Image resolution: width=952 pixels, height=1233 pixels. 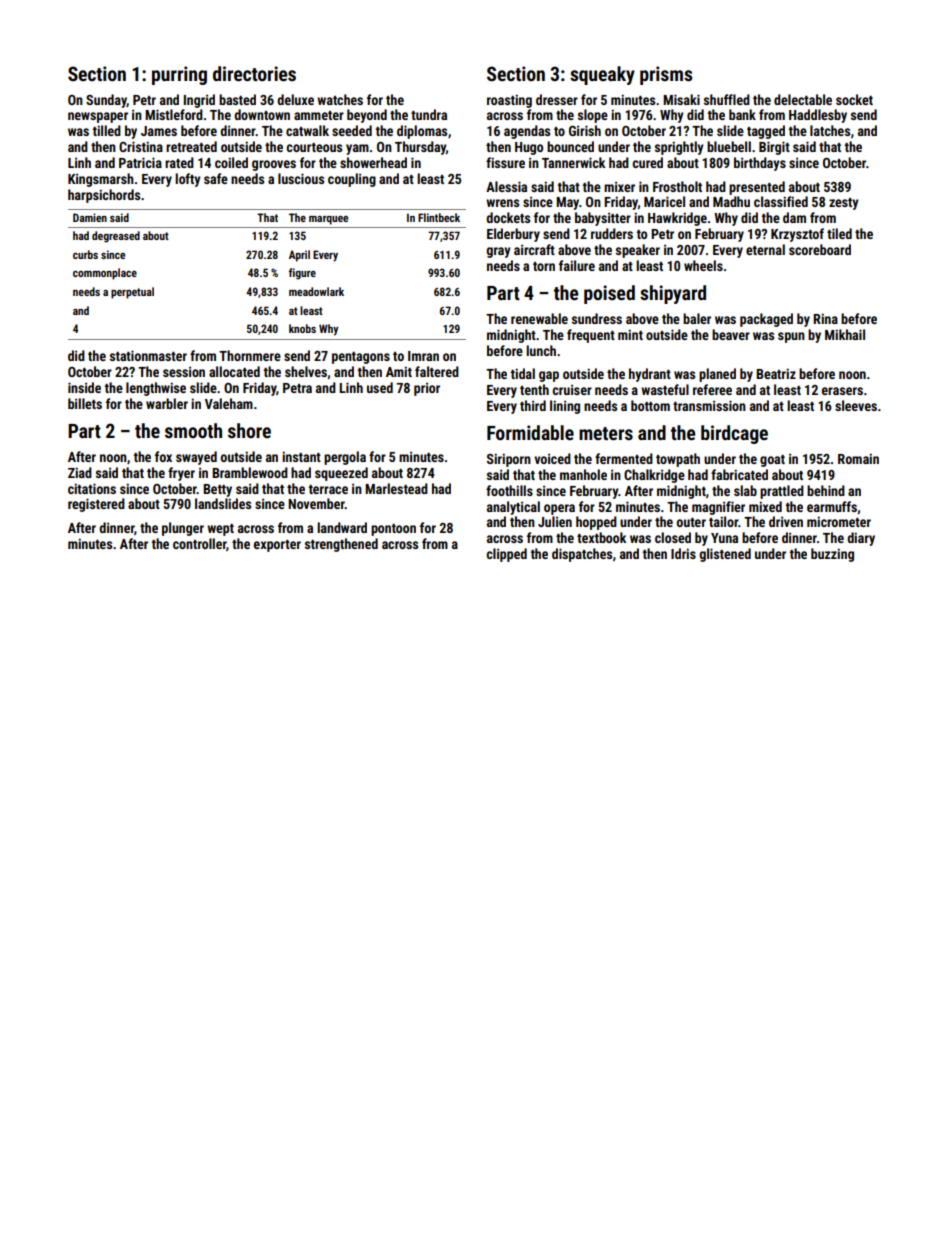 I want to click on squeaky, so click(x=602, y=75).
